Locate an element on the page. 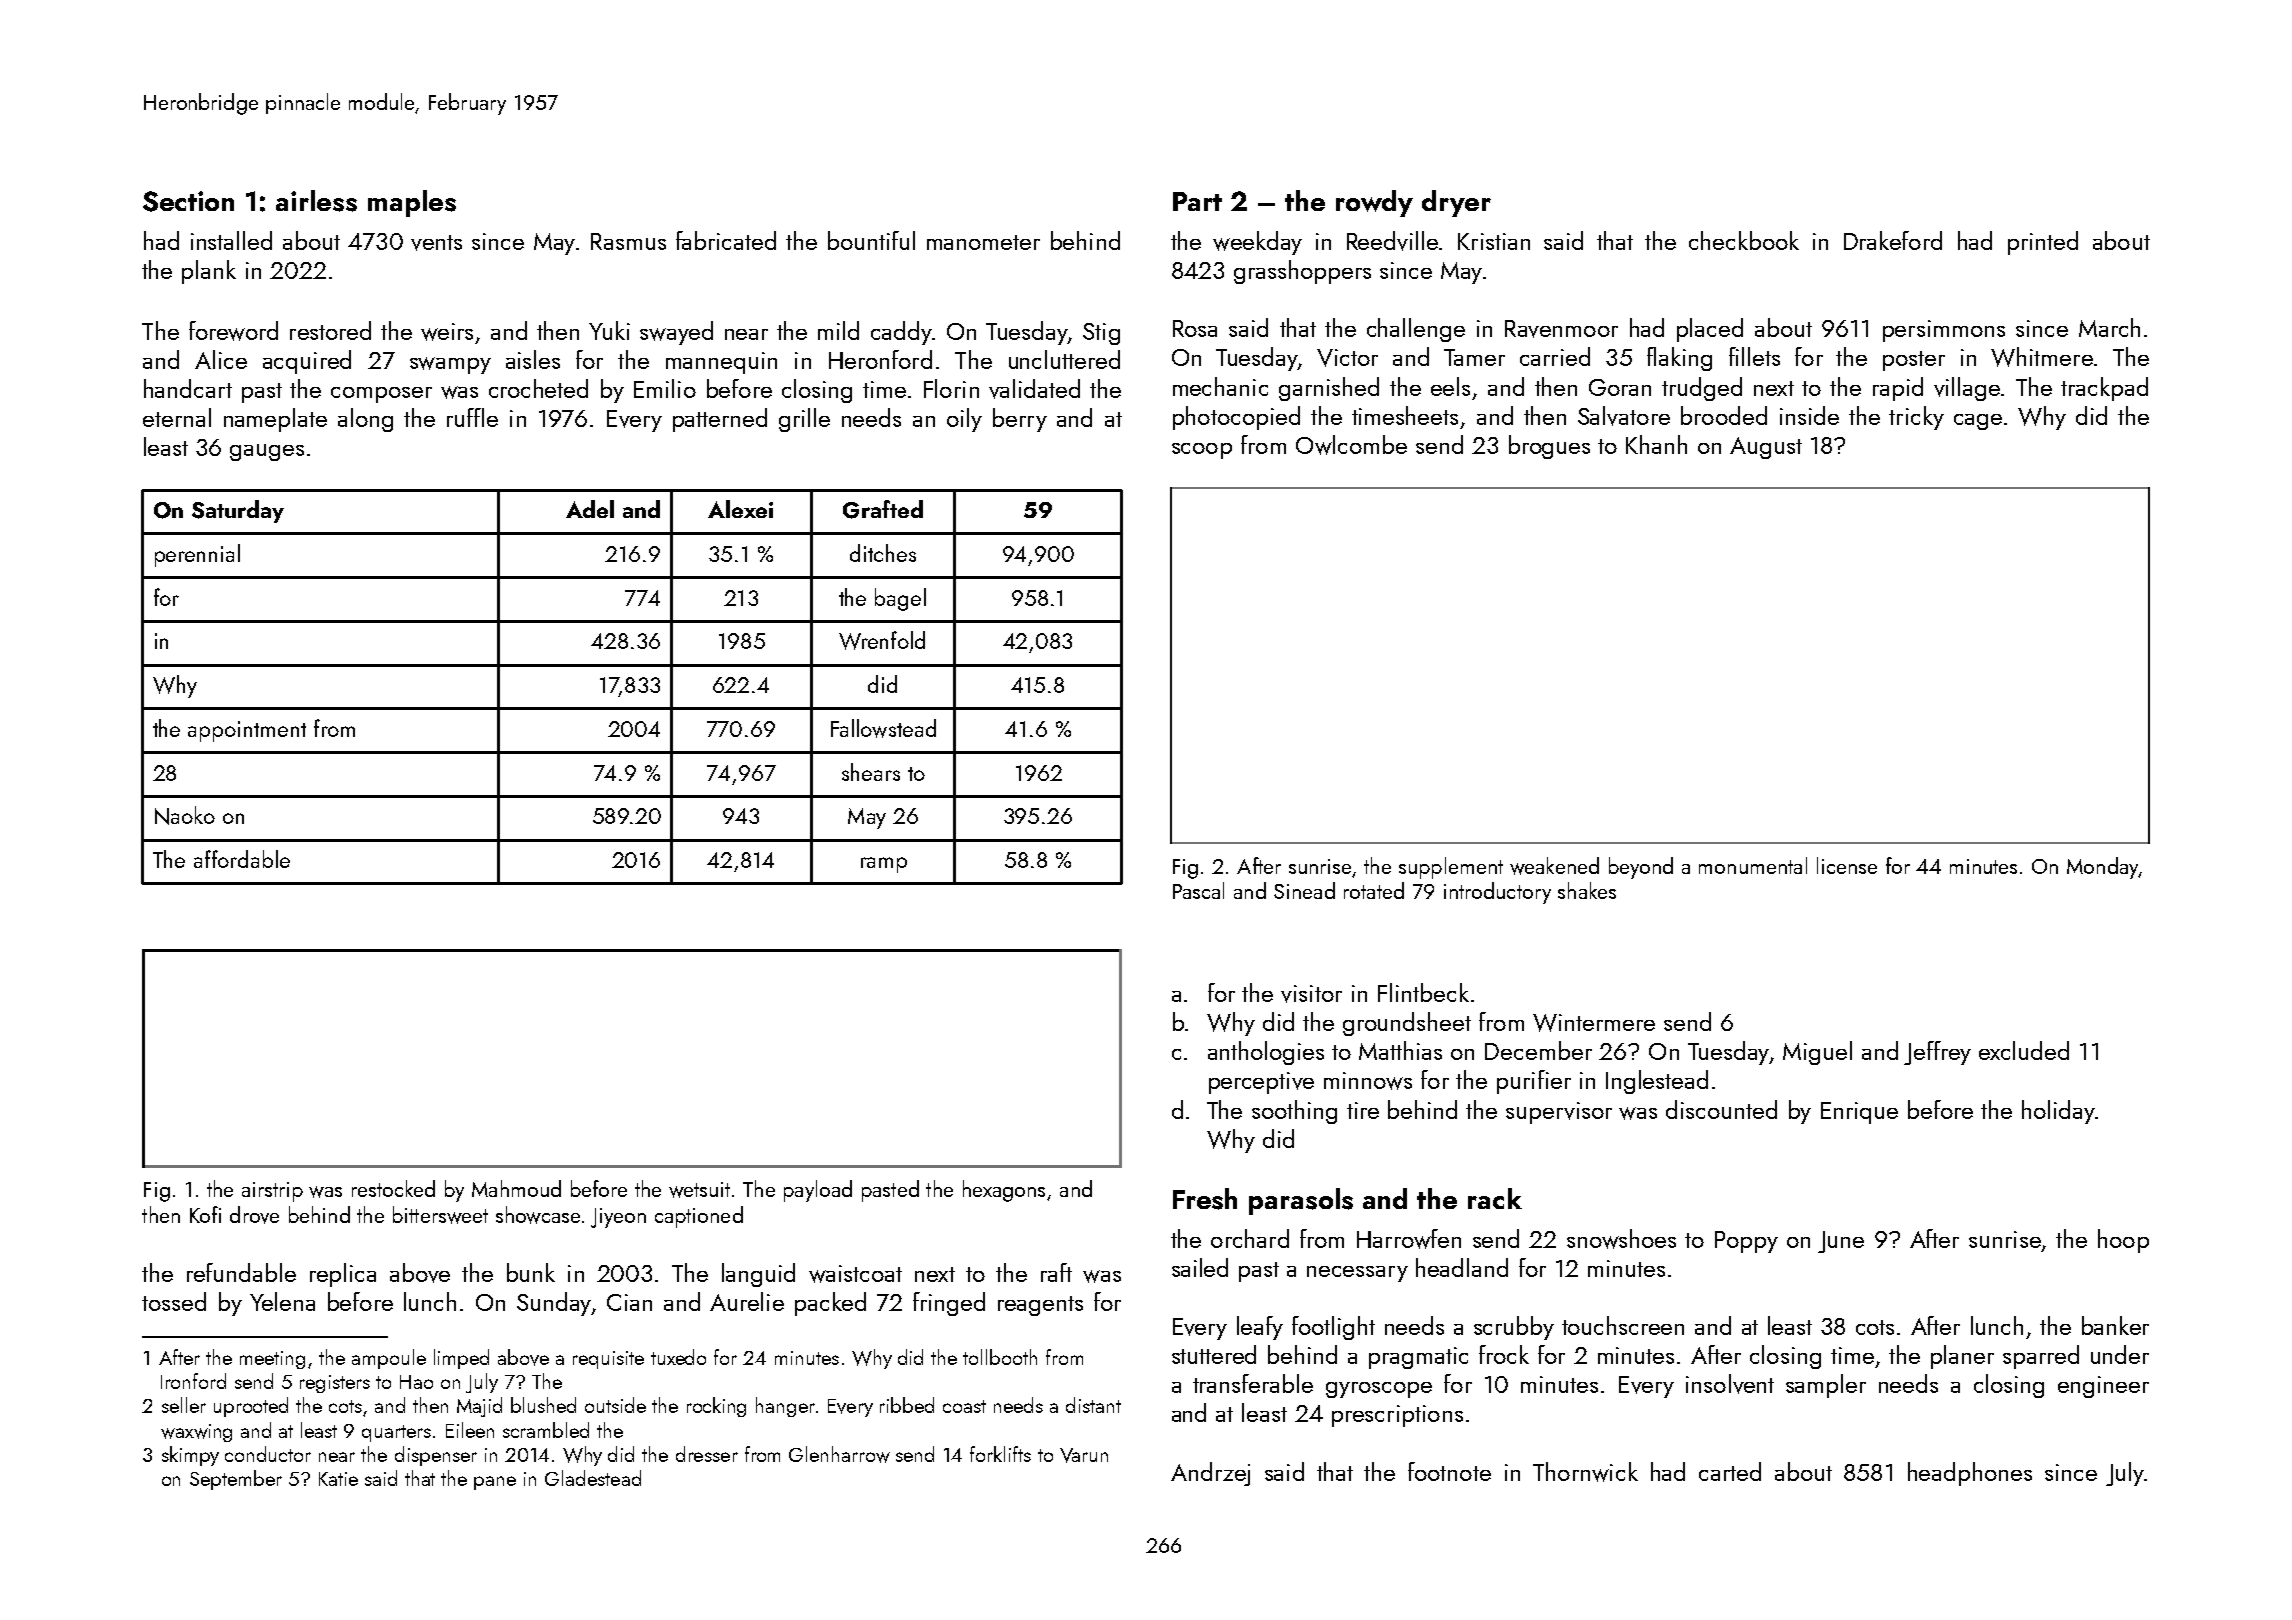  Whitmere is located at coordinates (2042, 357).
